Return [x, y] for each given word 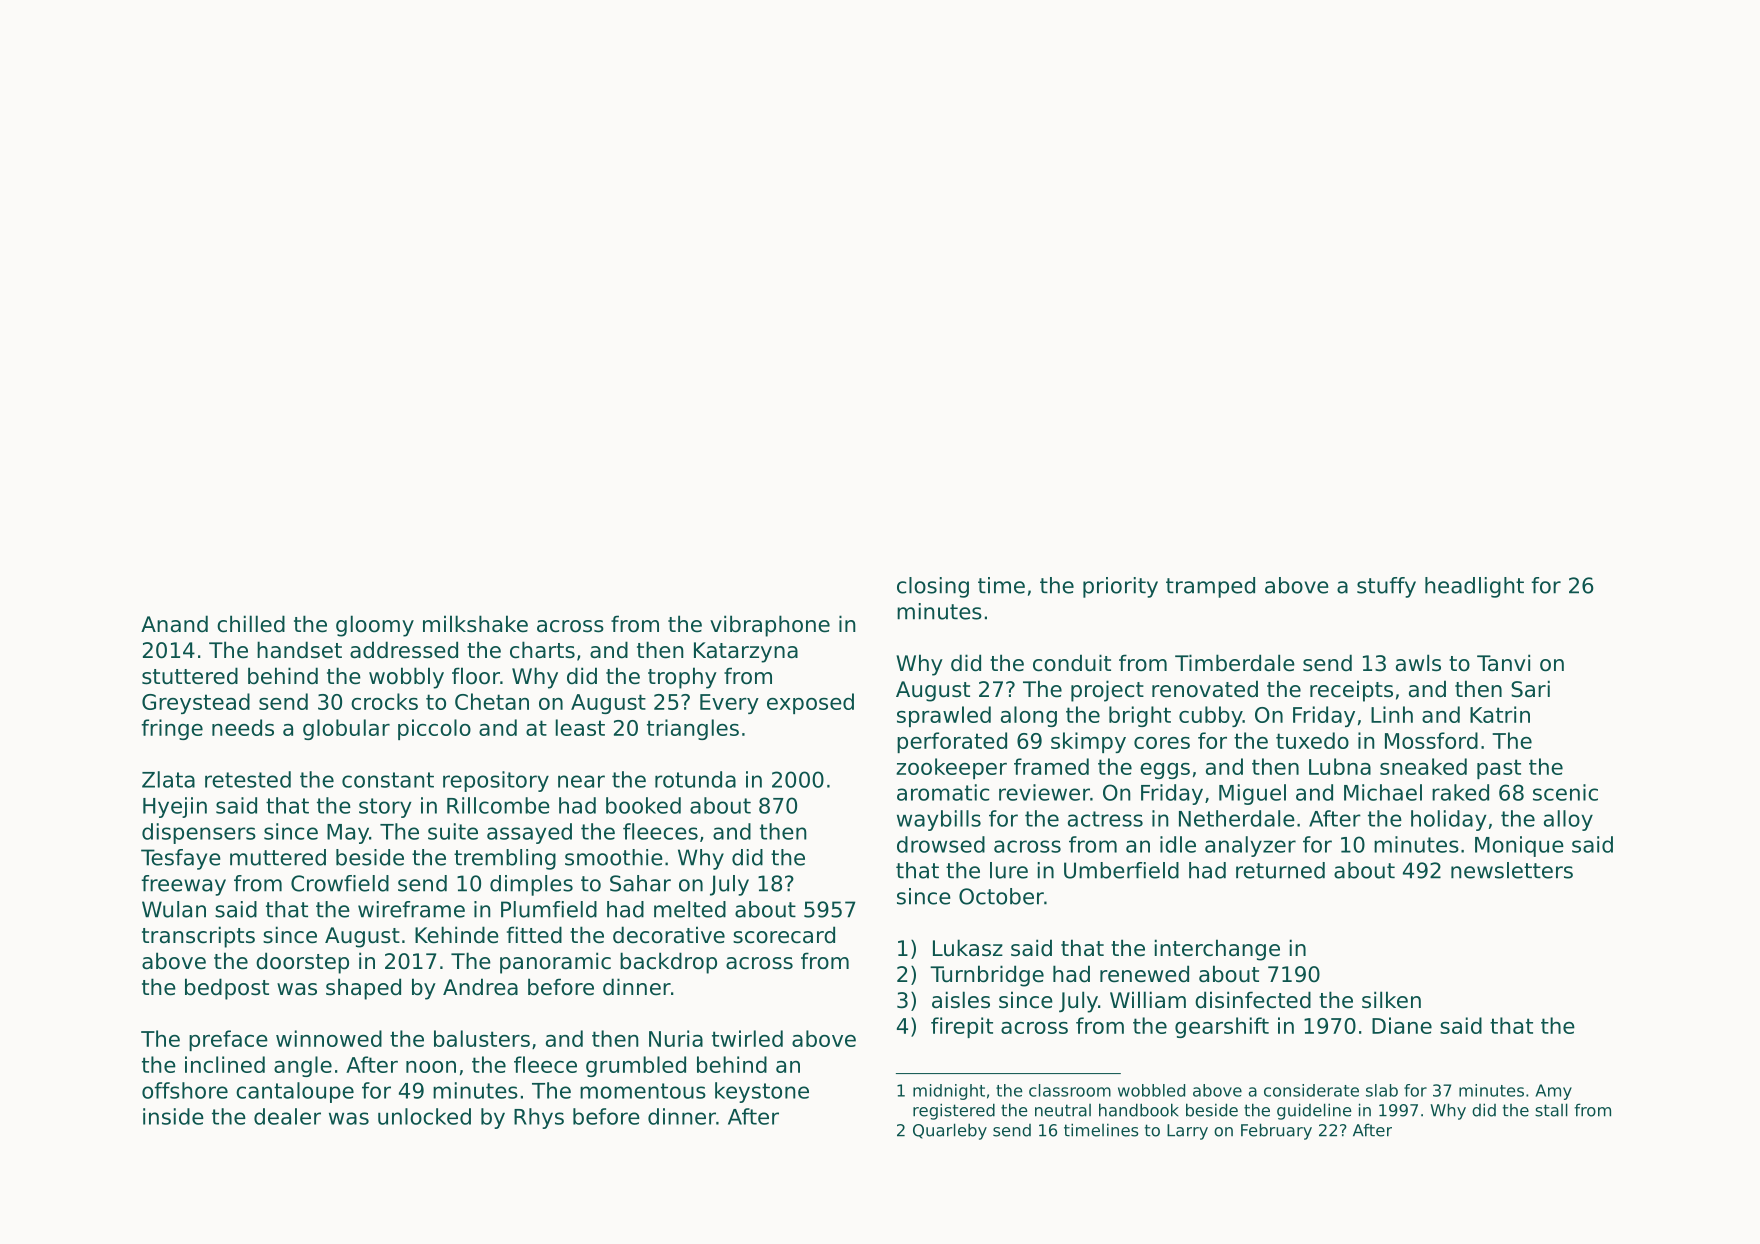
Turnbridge [987, 976]
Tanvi [1503, 662]
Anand [174, 624]
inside [173, 1116]
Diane [1402, 1025]
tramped [1210, 587]
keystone [762, 1092]
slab [1382, 1090]
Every [729, 704]
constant [388, 780]
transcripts [198, 937]
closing [933, 587]
